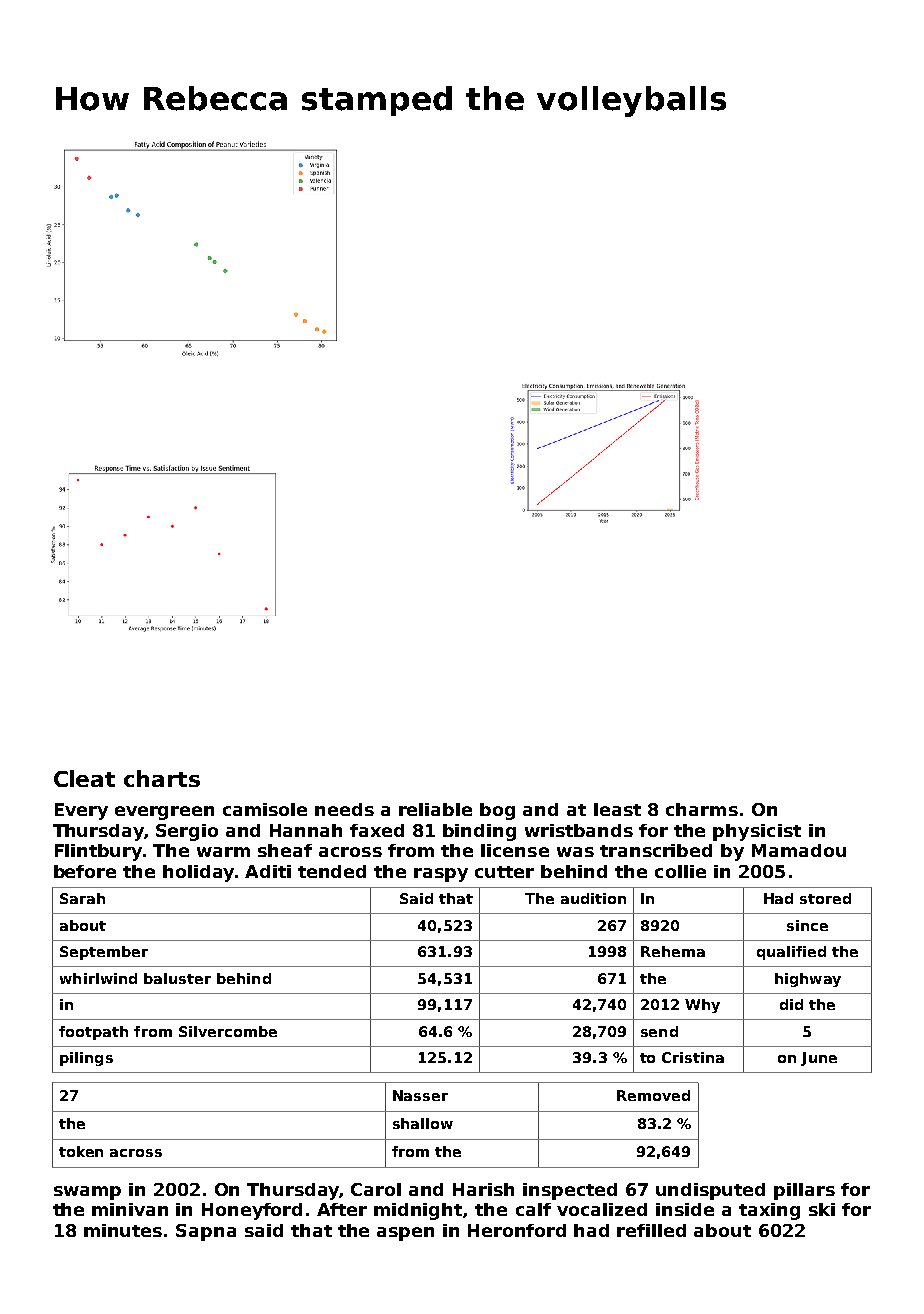 This screenshot has height=1314, width=924. What do you see at coordinates (177, 978) in the screenshot?
I see `baluster` at bounding box center [177, 978].
